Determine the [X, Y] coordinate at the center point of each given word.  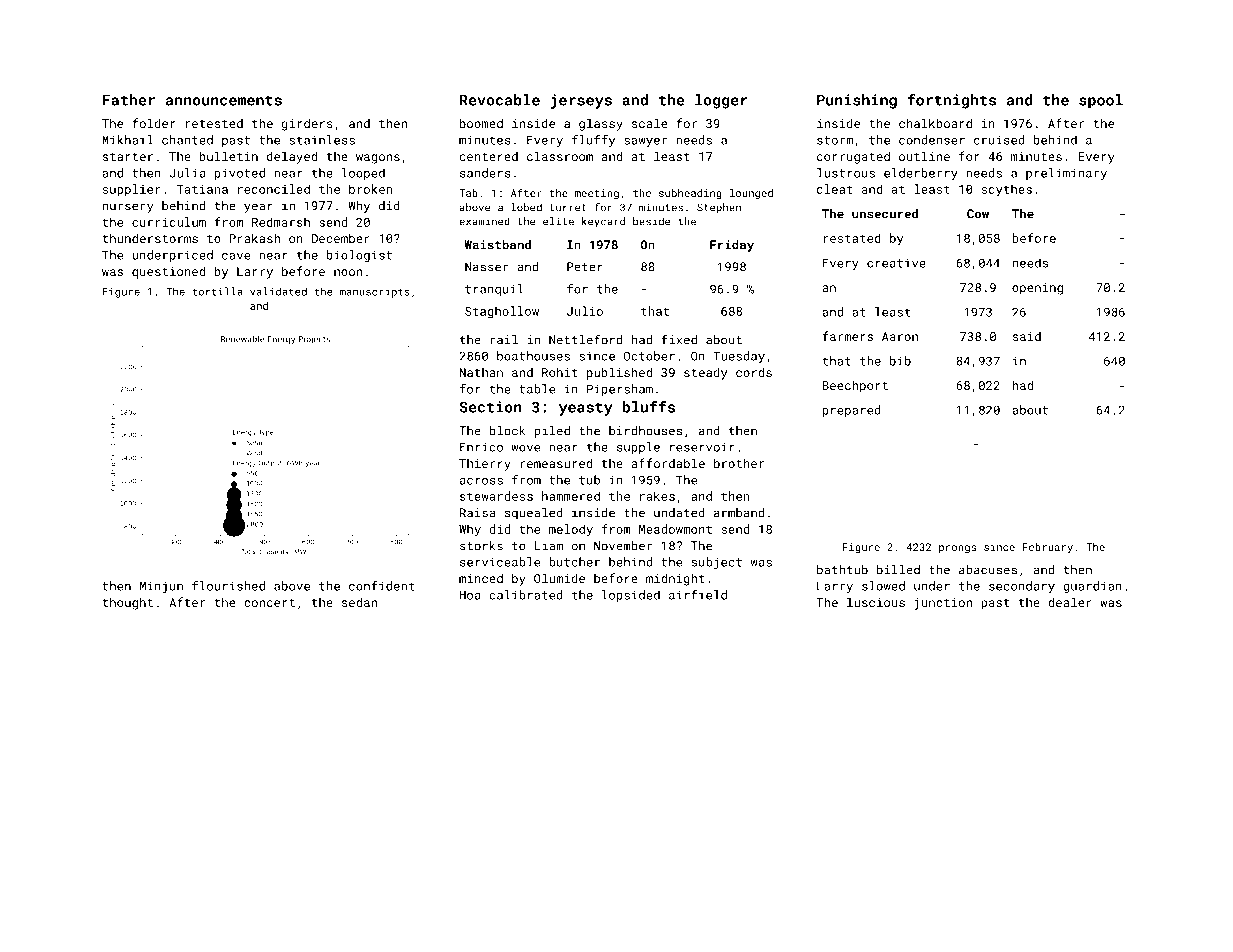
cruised [999, 140]
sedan [359, 602]
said [1027, 336]
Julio [585, 311]
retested [214, 123]
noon [348, 272]
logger [721, 101]
